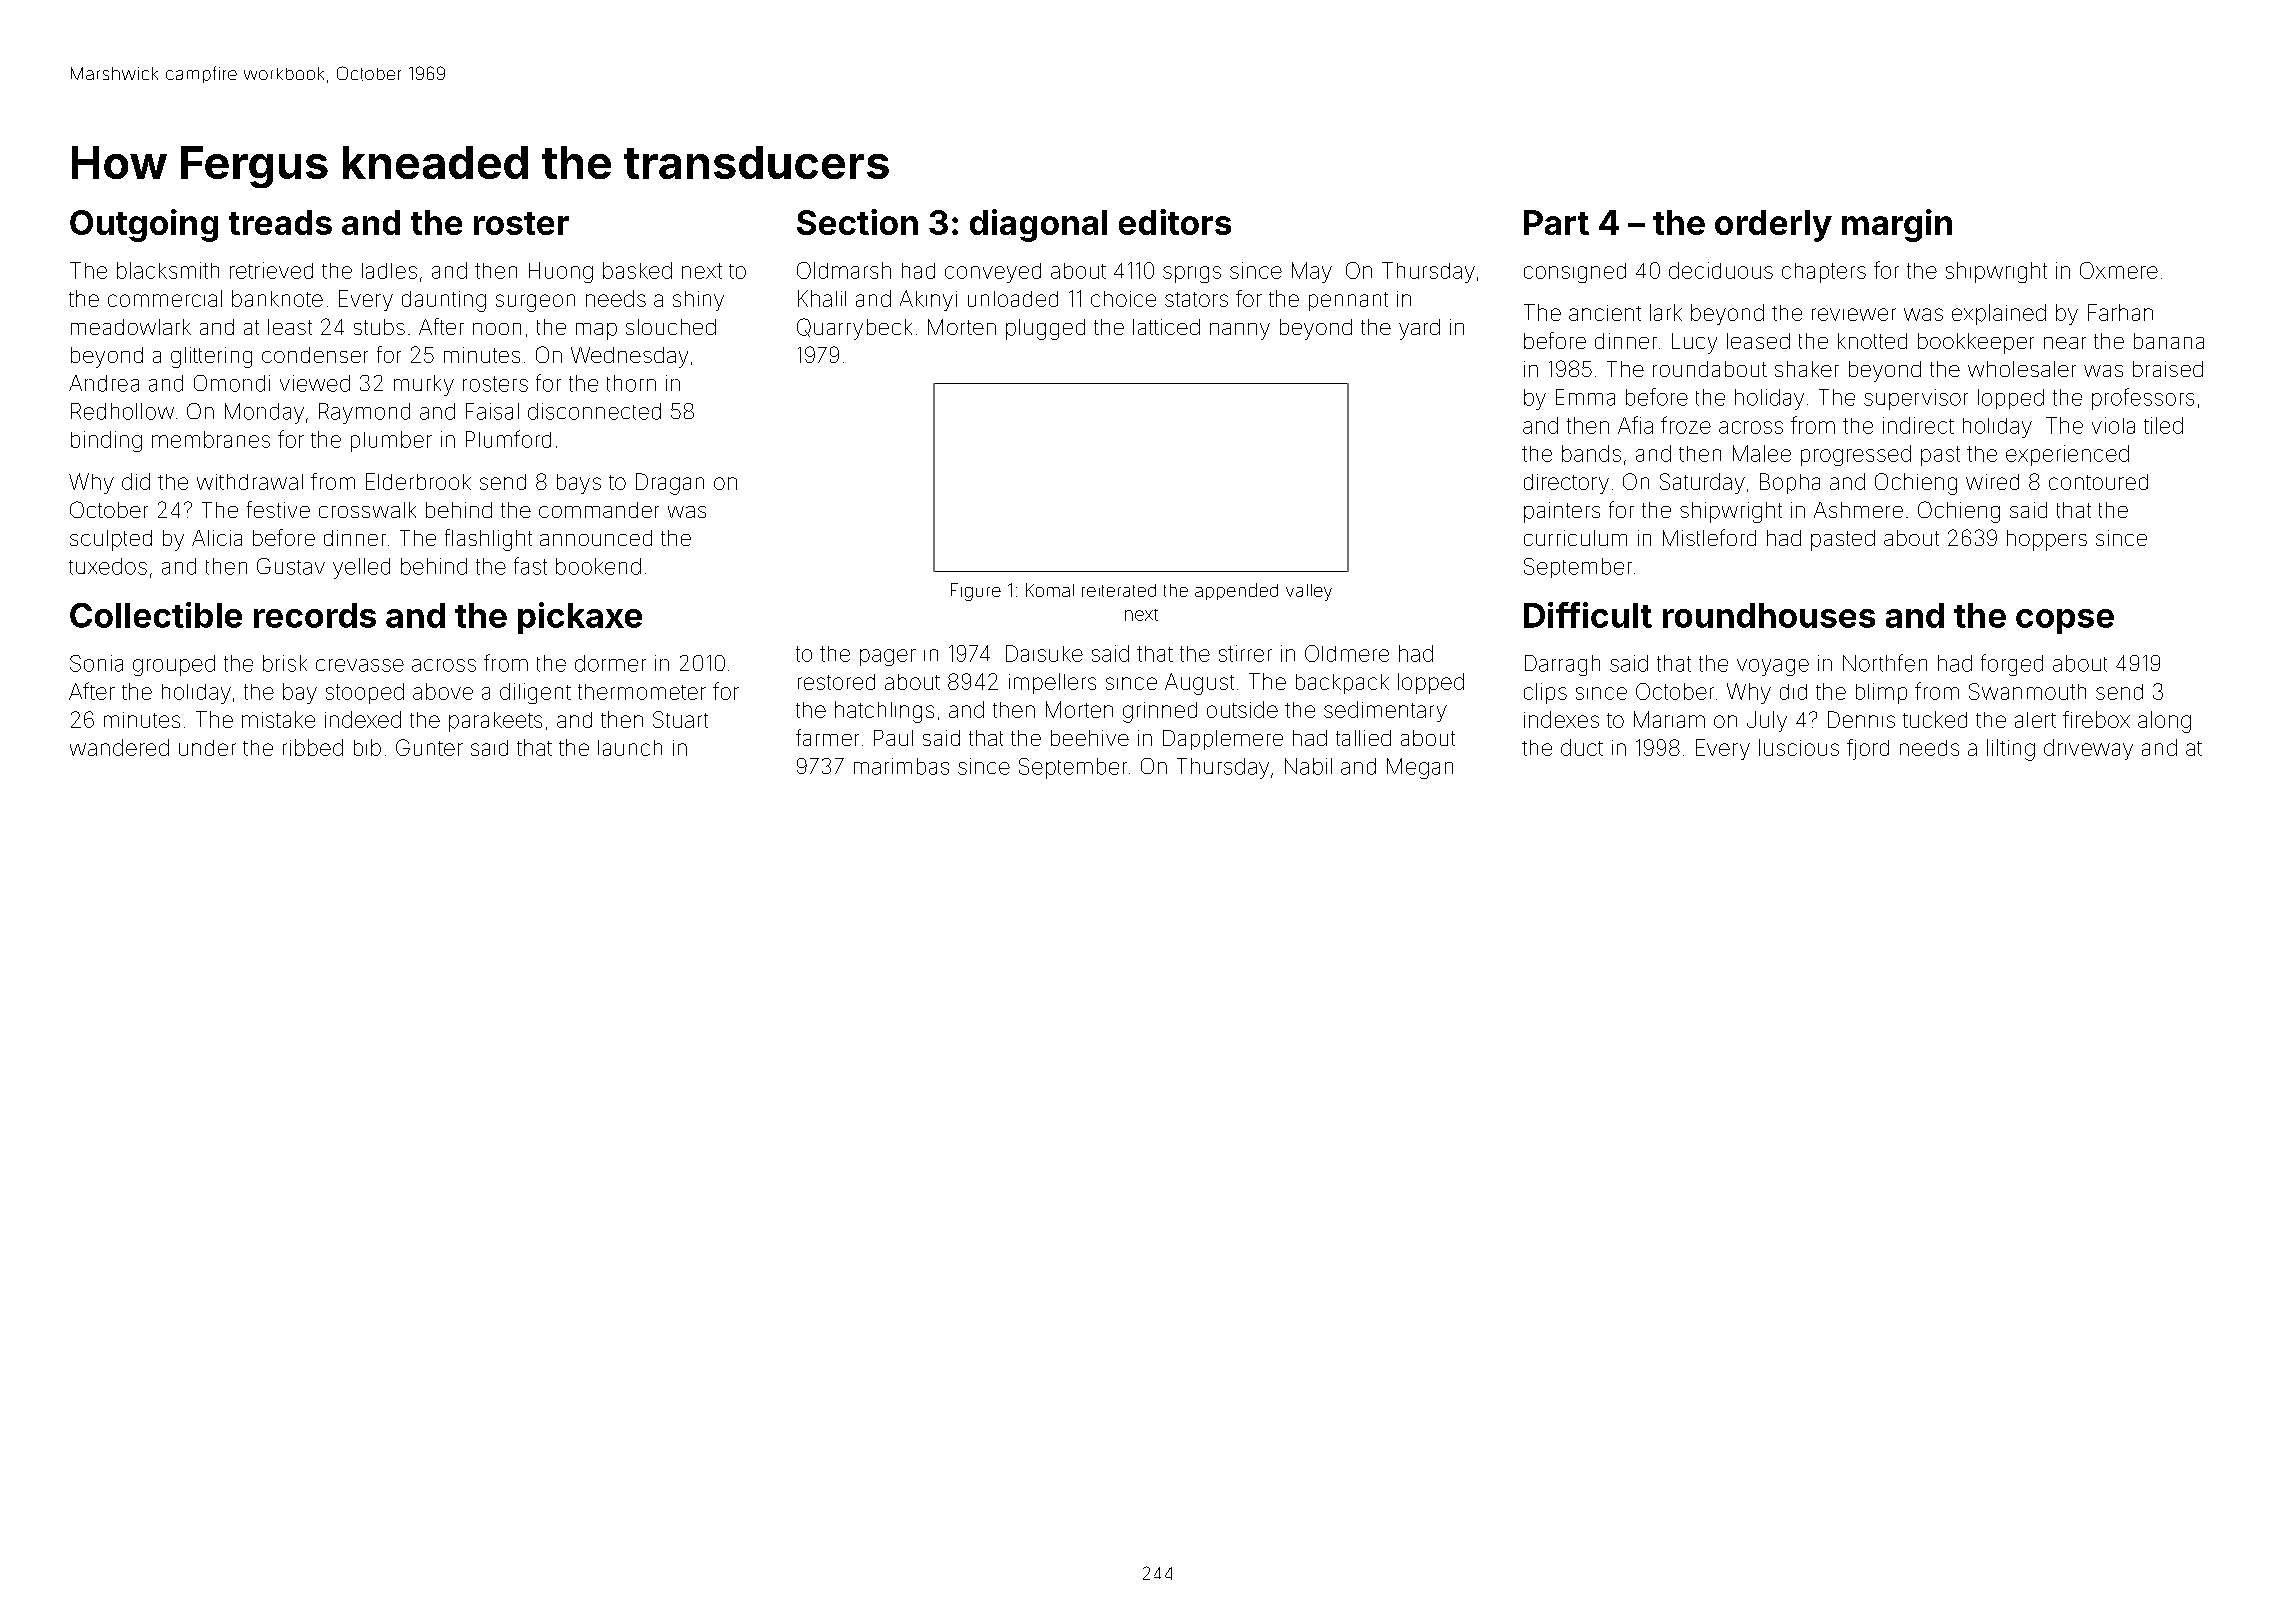 This screenshot has width=2282, height=1614. Describe the element at coordinates (1052, 683) in the screenshot. I see `impellers` at that location.
